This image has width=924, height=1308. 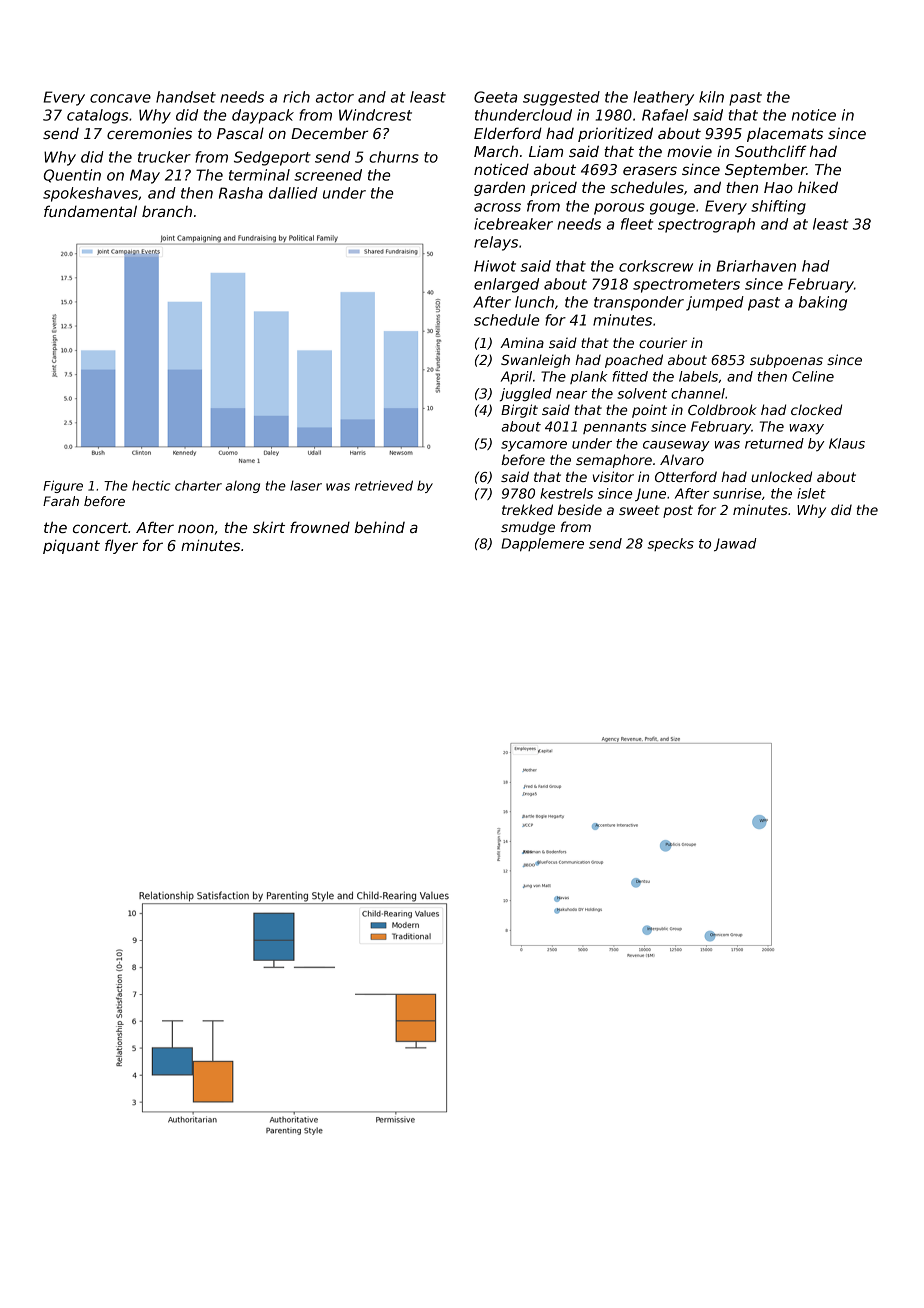 What do you see at coordinates (320, 527) in the image?
I see `frowned` at bounding box center [320, 527].
